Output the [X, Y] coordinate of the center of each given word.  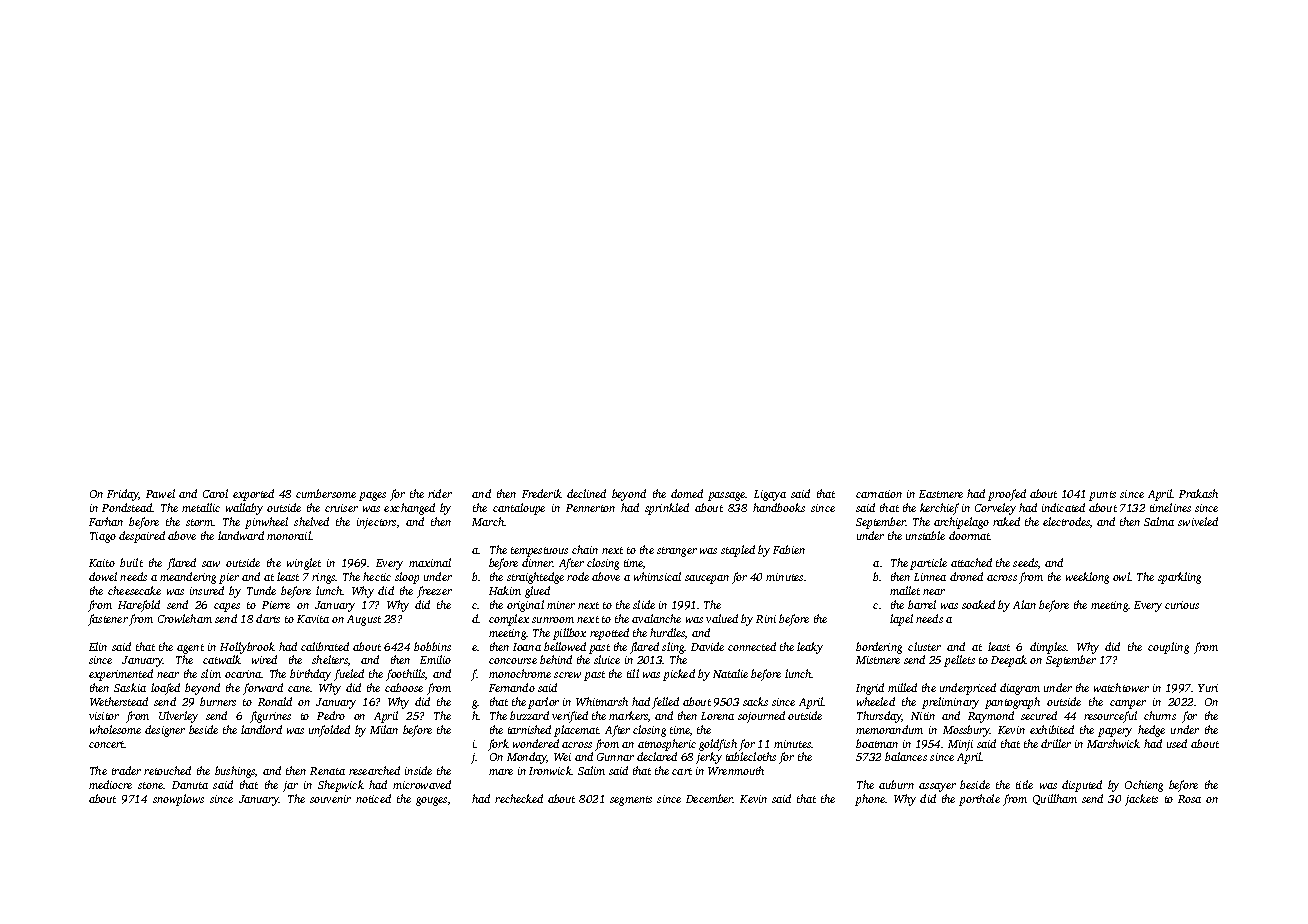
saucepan [707, 579]
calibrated [325, 646]
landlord [261, 729]
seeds [1025, 562]
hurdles [667, 632]
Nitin [923, 716]
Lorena [717, 716]
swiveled [1198, 521]
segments [631, 801]
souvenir [330, 799]
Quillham [1055, 799]
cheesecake [134, 590]
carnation [879, 494]
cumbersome [326, 493]
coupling [1168, 648]
